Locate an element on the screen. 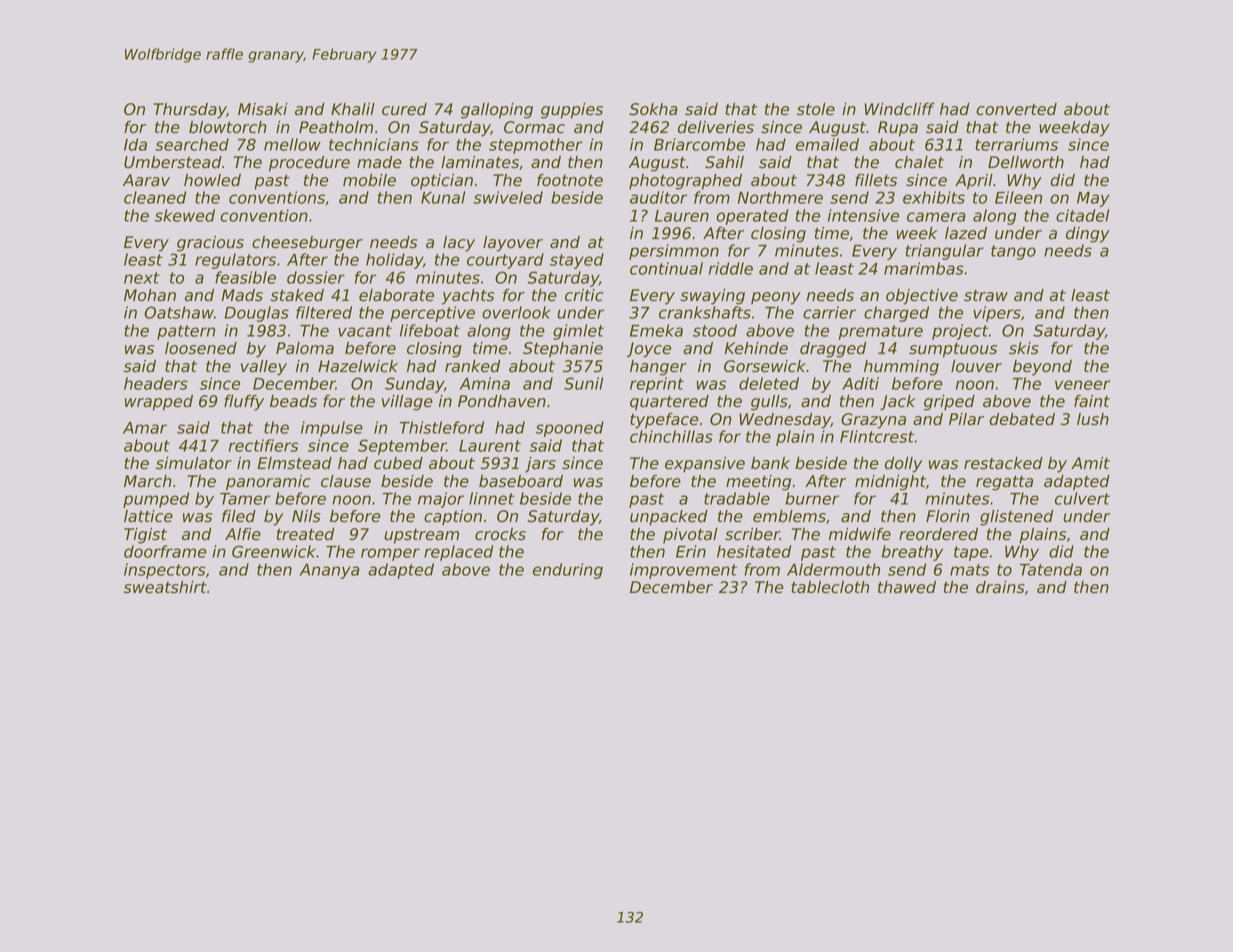 This screenshot has width=1233, height=952. Kehinde is located at coordinates (756, 348).
